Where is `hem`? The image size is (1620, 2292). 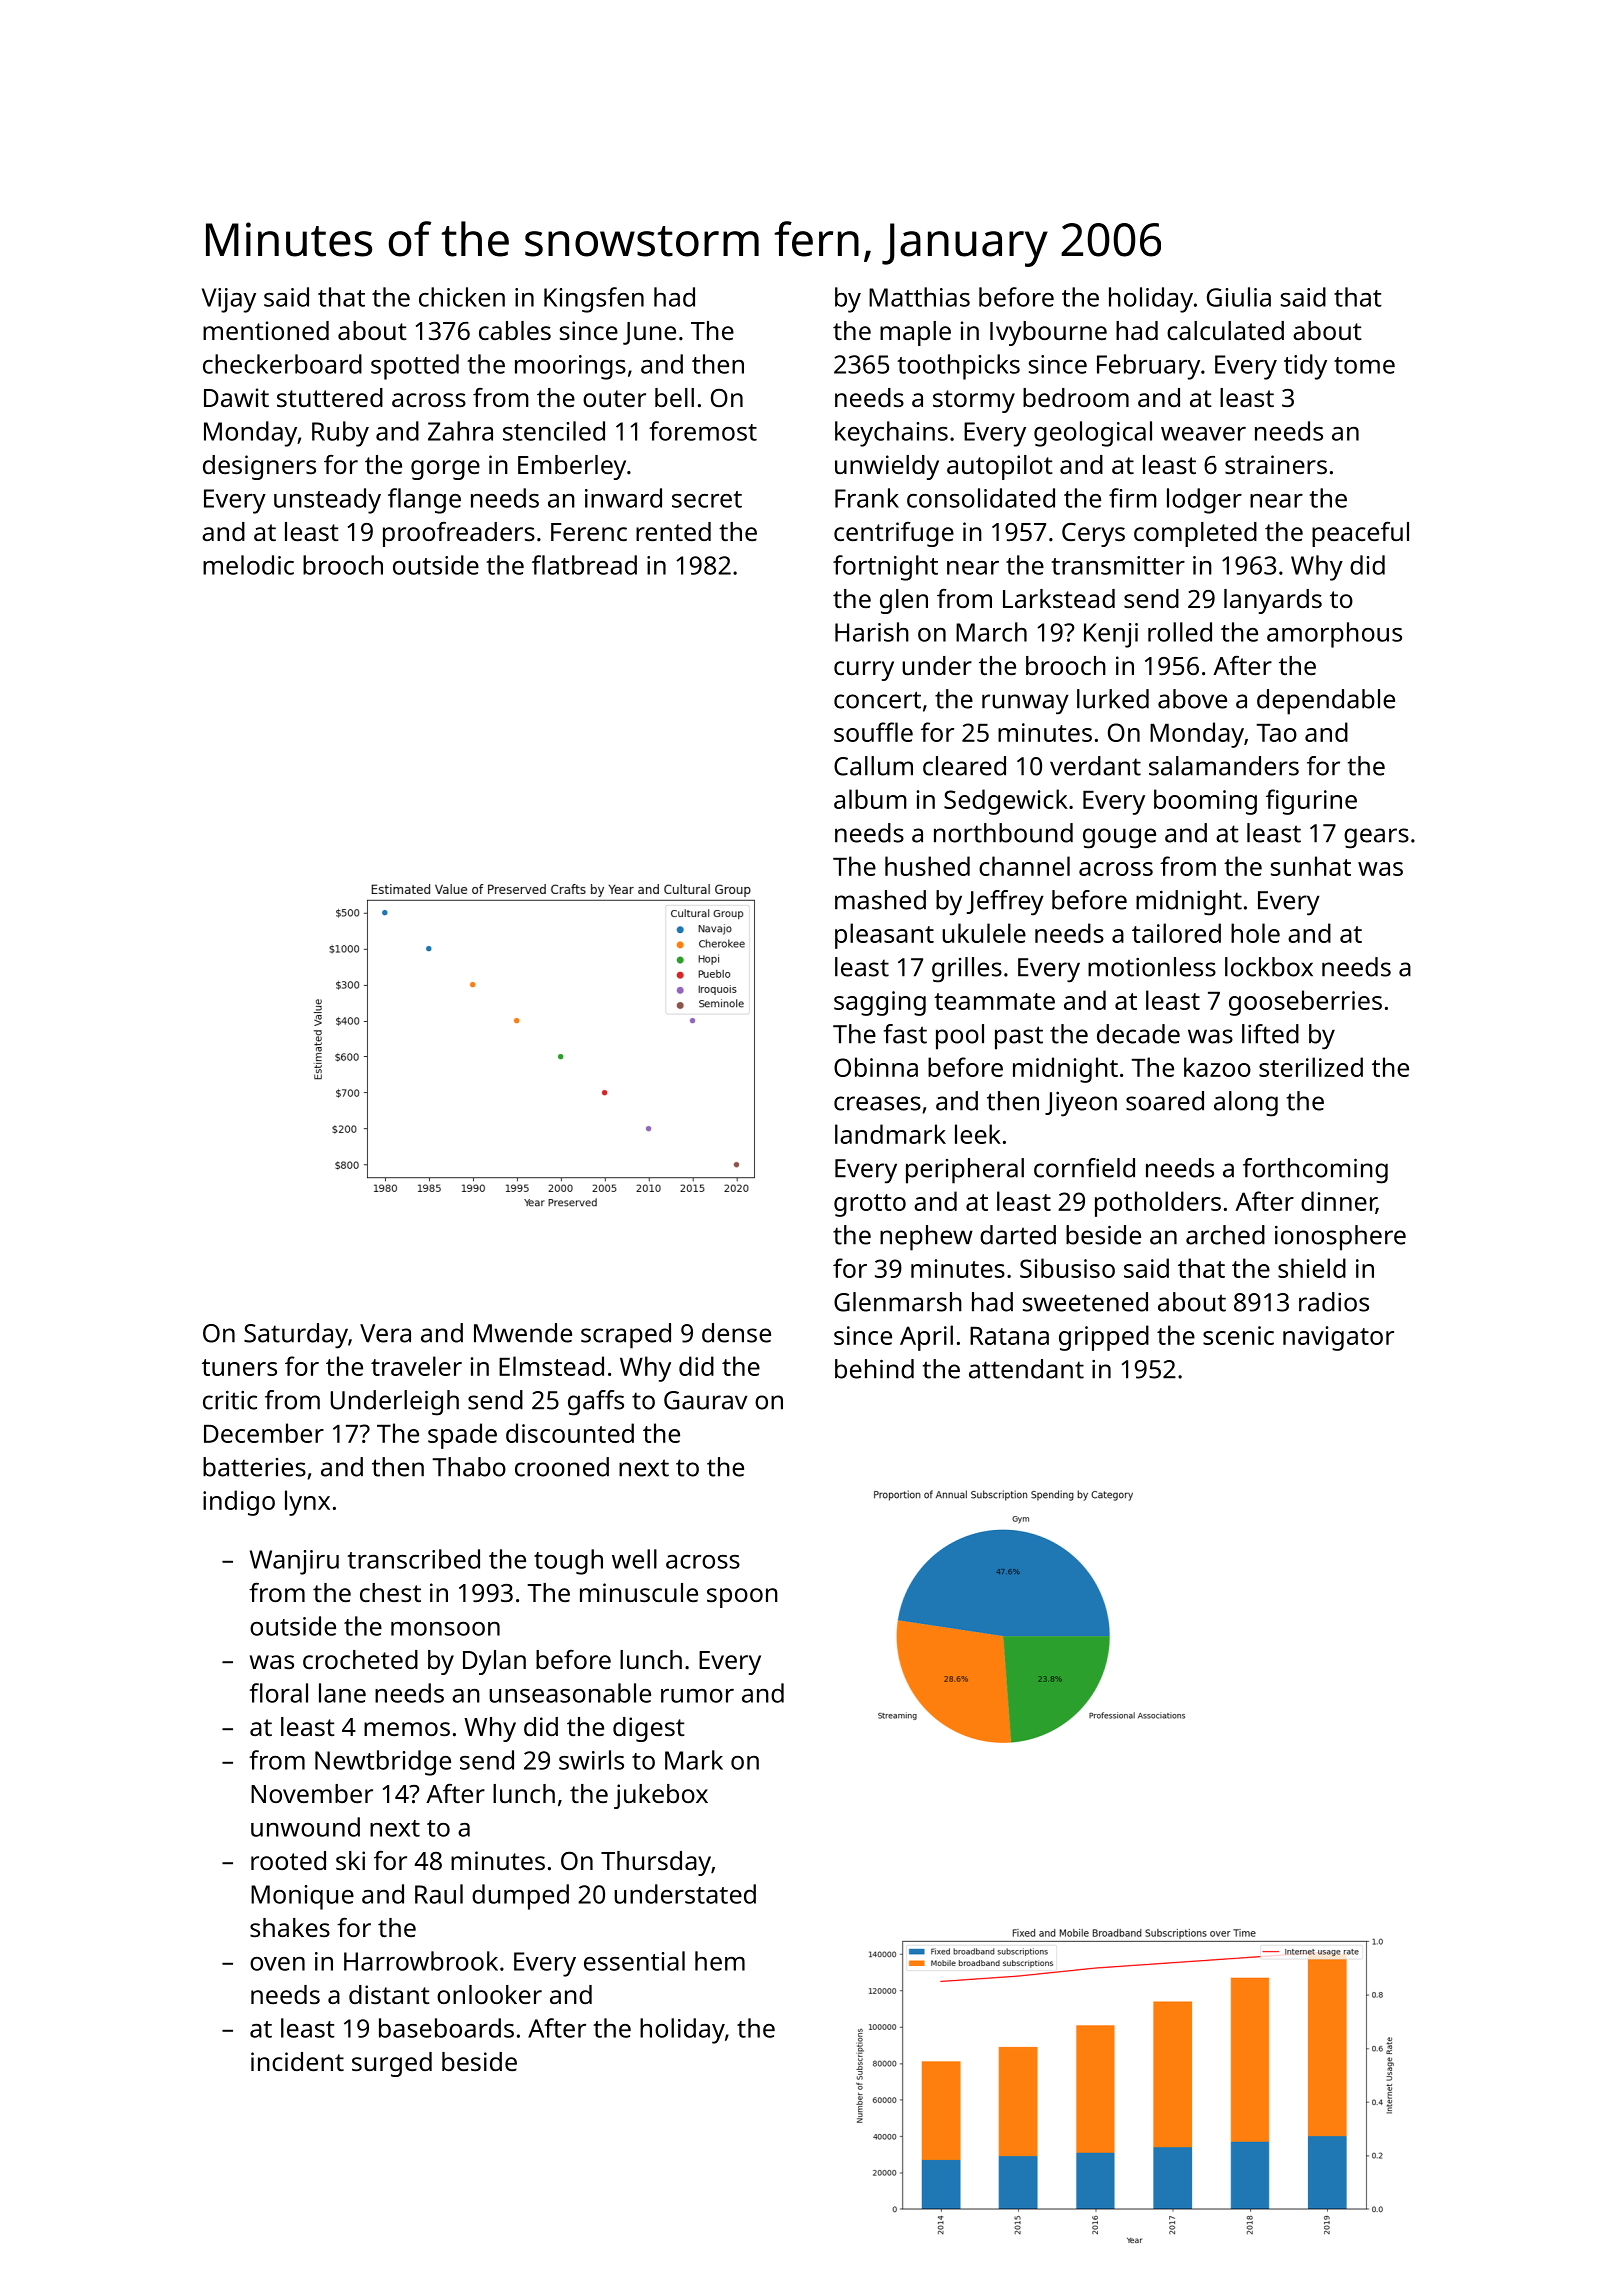 hem is located at coordinates (720, 1961).
